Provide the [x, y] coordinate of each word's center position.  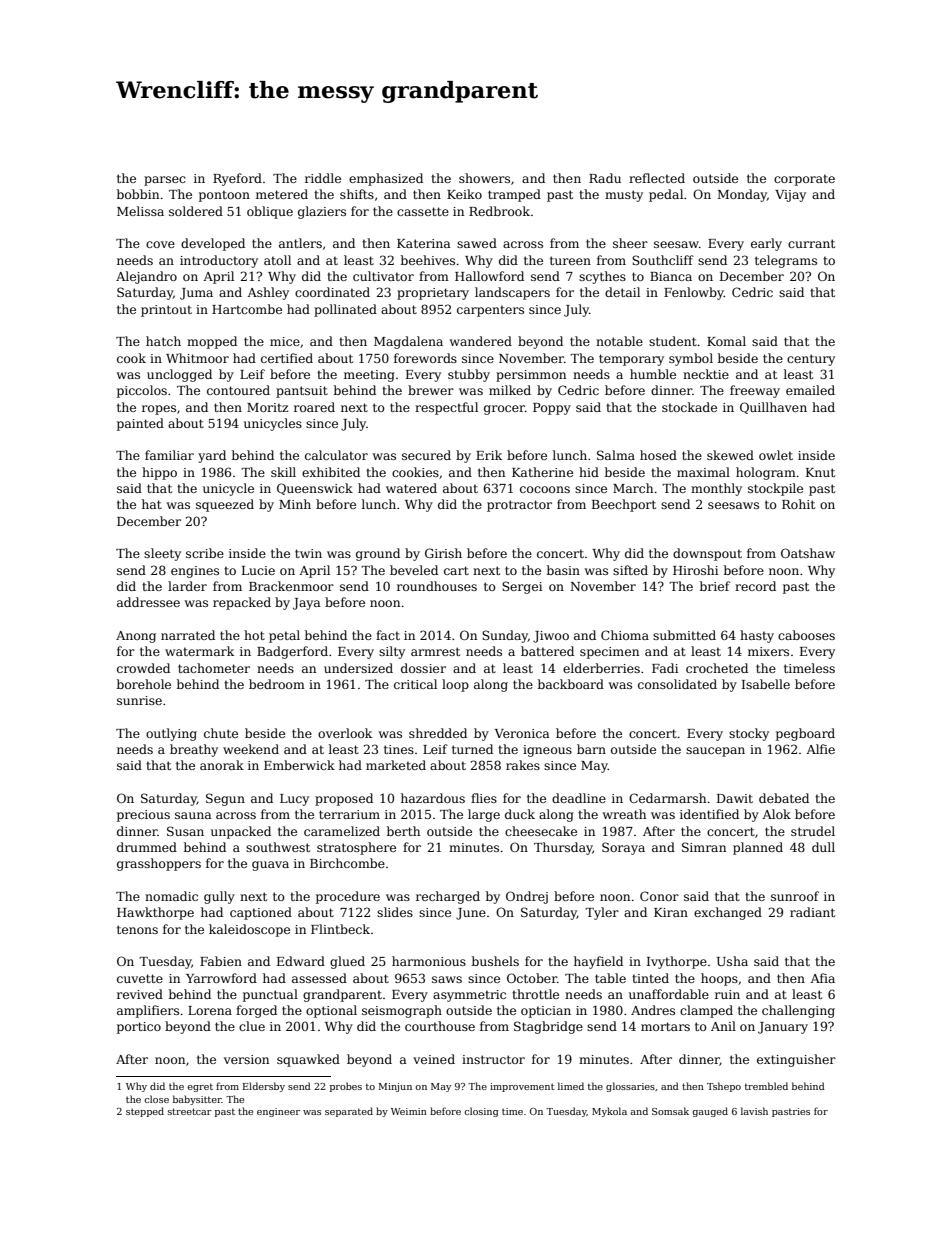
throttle [535, 994]
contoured [238, 390]
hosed [658, 455]
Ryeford [237, 179]
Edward [301, 961]
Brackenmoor [291, 586]
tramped [514, 195]
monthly [716, 489]
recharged [448, 897]
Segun [225, 799]
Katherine [542, 472]
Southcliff [663, 260]
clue [252, 1026]
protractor [519, 506]
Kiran [671, 912]
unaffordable [669, 994]
